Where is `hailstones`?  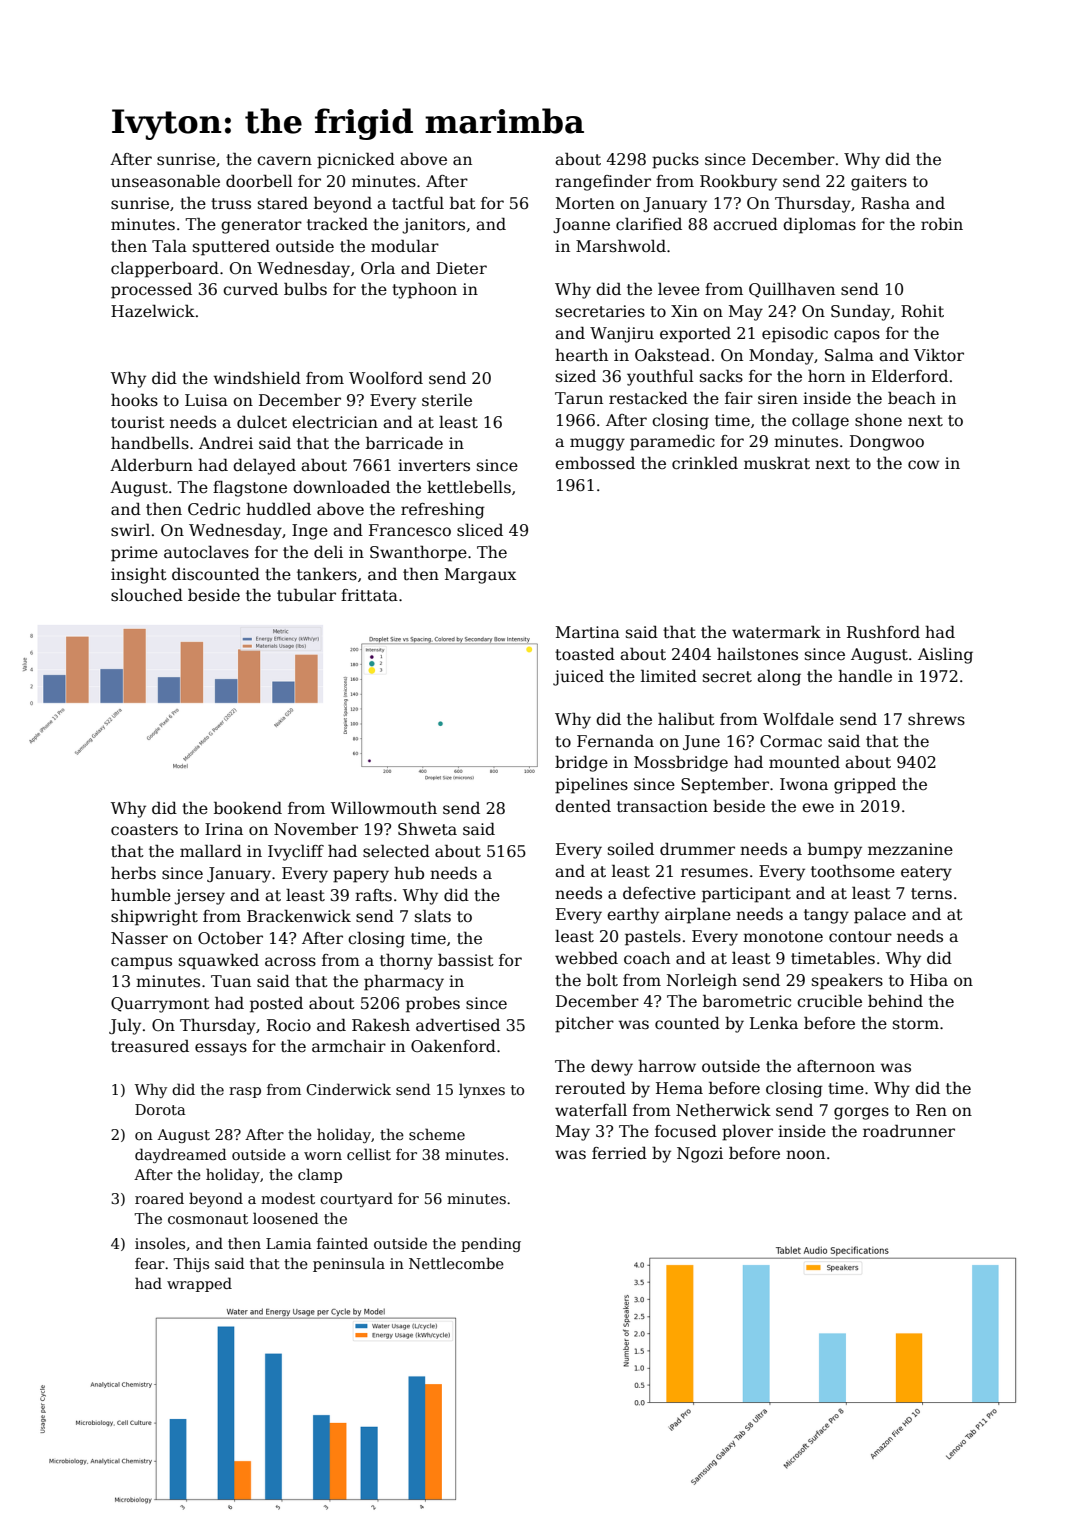 hailstones is located at coordinates (757, 653).
